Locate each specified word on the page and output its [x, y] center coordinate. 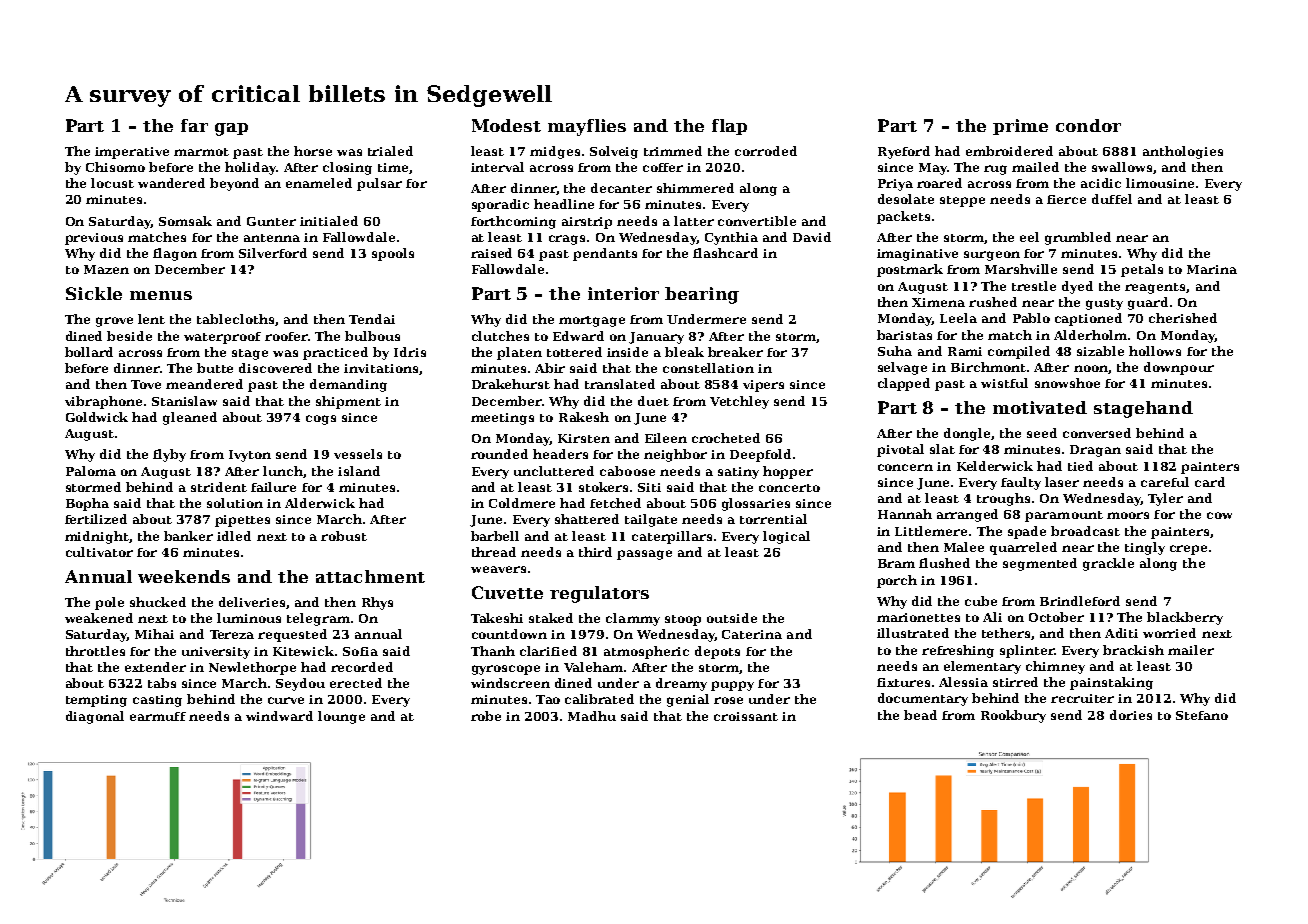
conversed [1097, 433]
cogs [321, 420]
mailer [1191, 650]
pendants [605, 254]
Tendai [372, 319]
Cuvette [507, 592]
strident [219, 487]
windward [279, 716]
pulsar [379, 184]
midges [555, 152]
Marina [1212, 269]
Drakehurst [511, 384]
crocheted [726, 438]
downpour [1179, 368]
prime [1020, 127]
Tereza [232, 634]
